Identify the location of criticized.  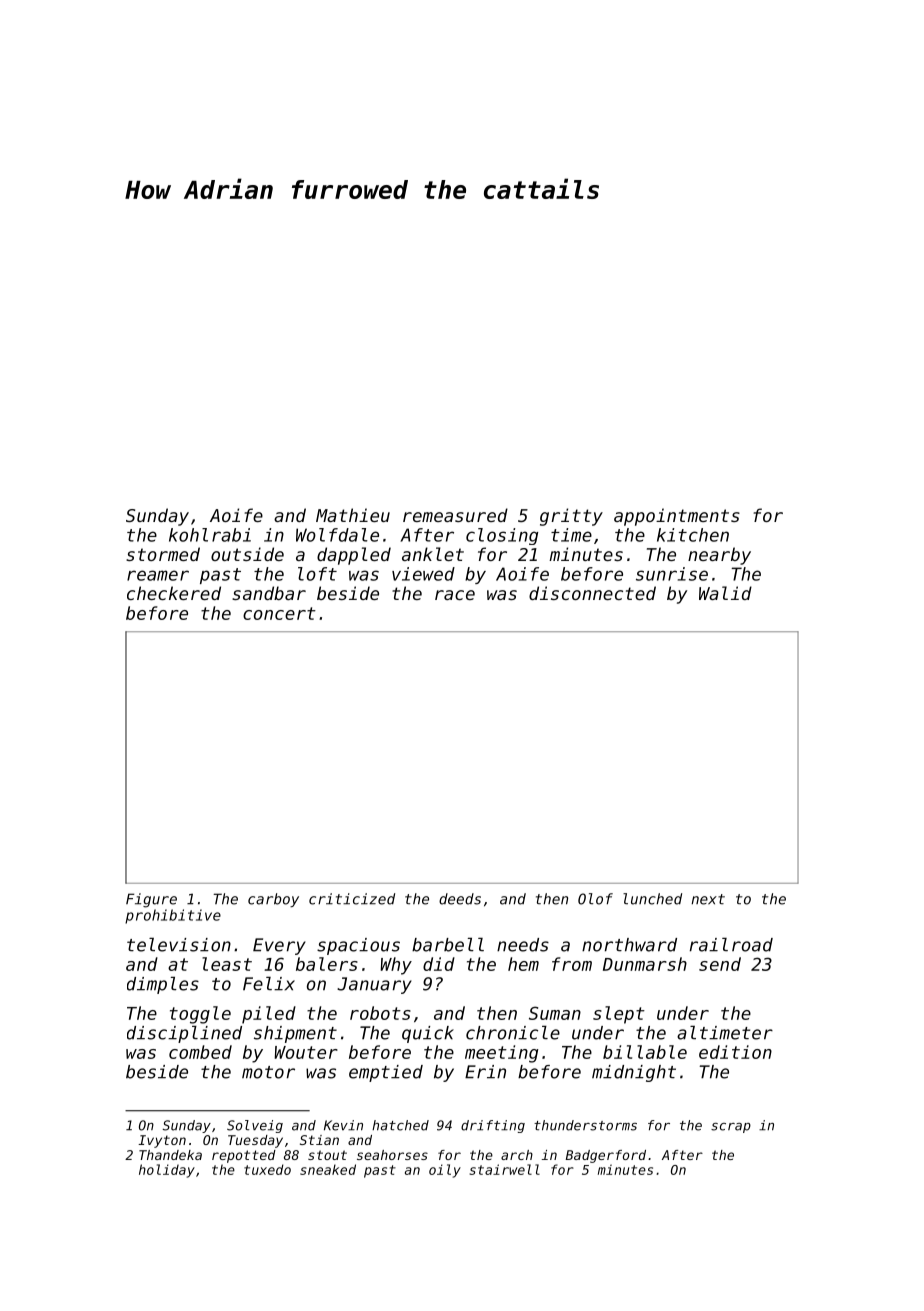
(352, 899).
